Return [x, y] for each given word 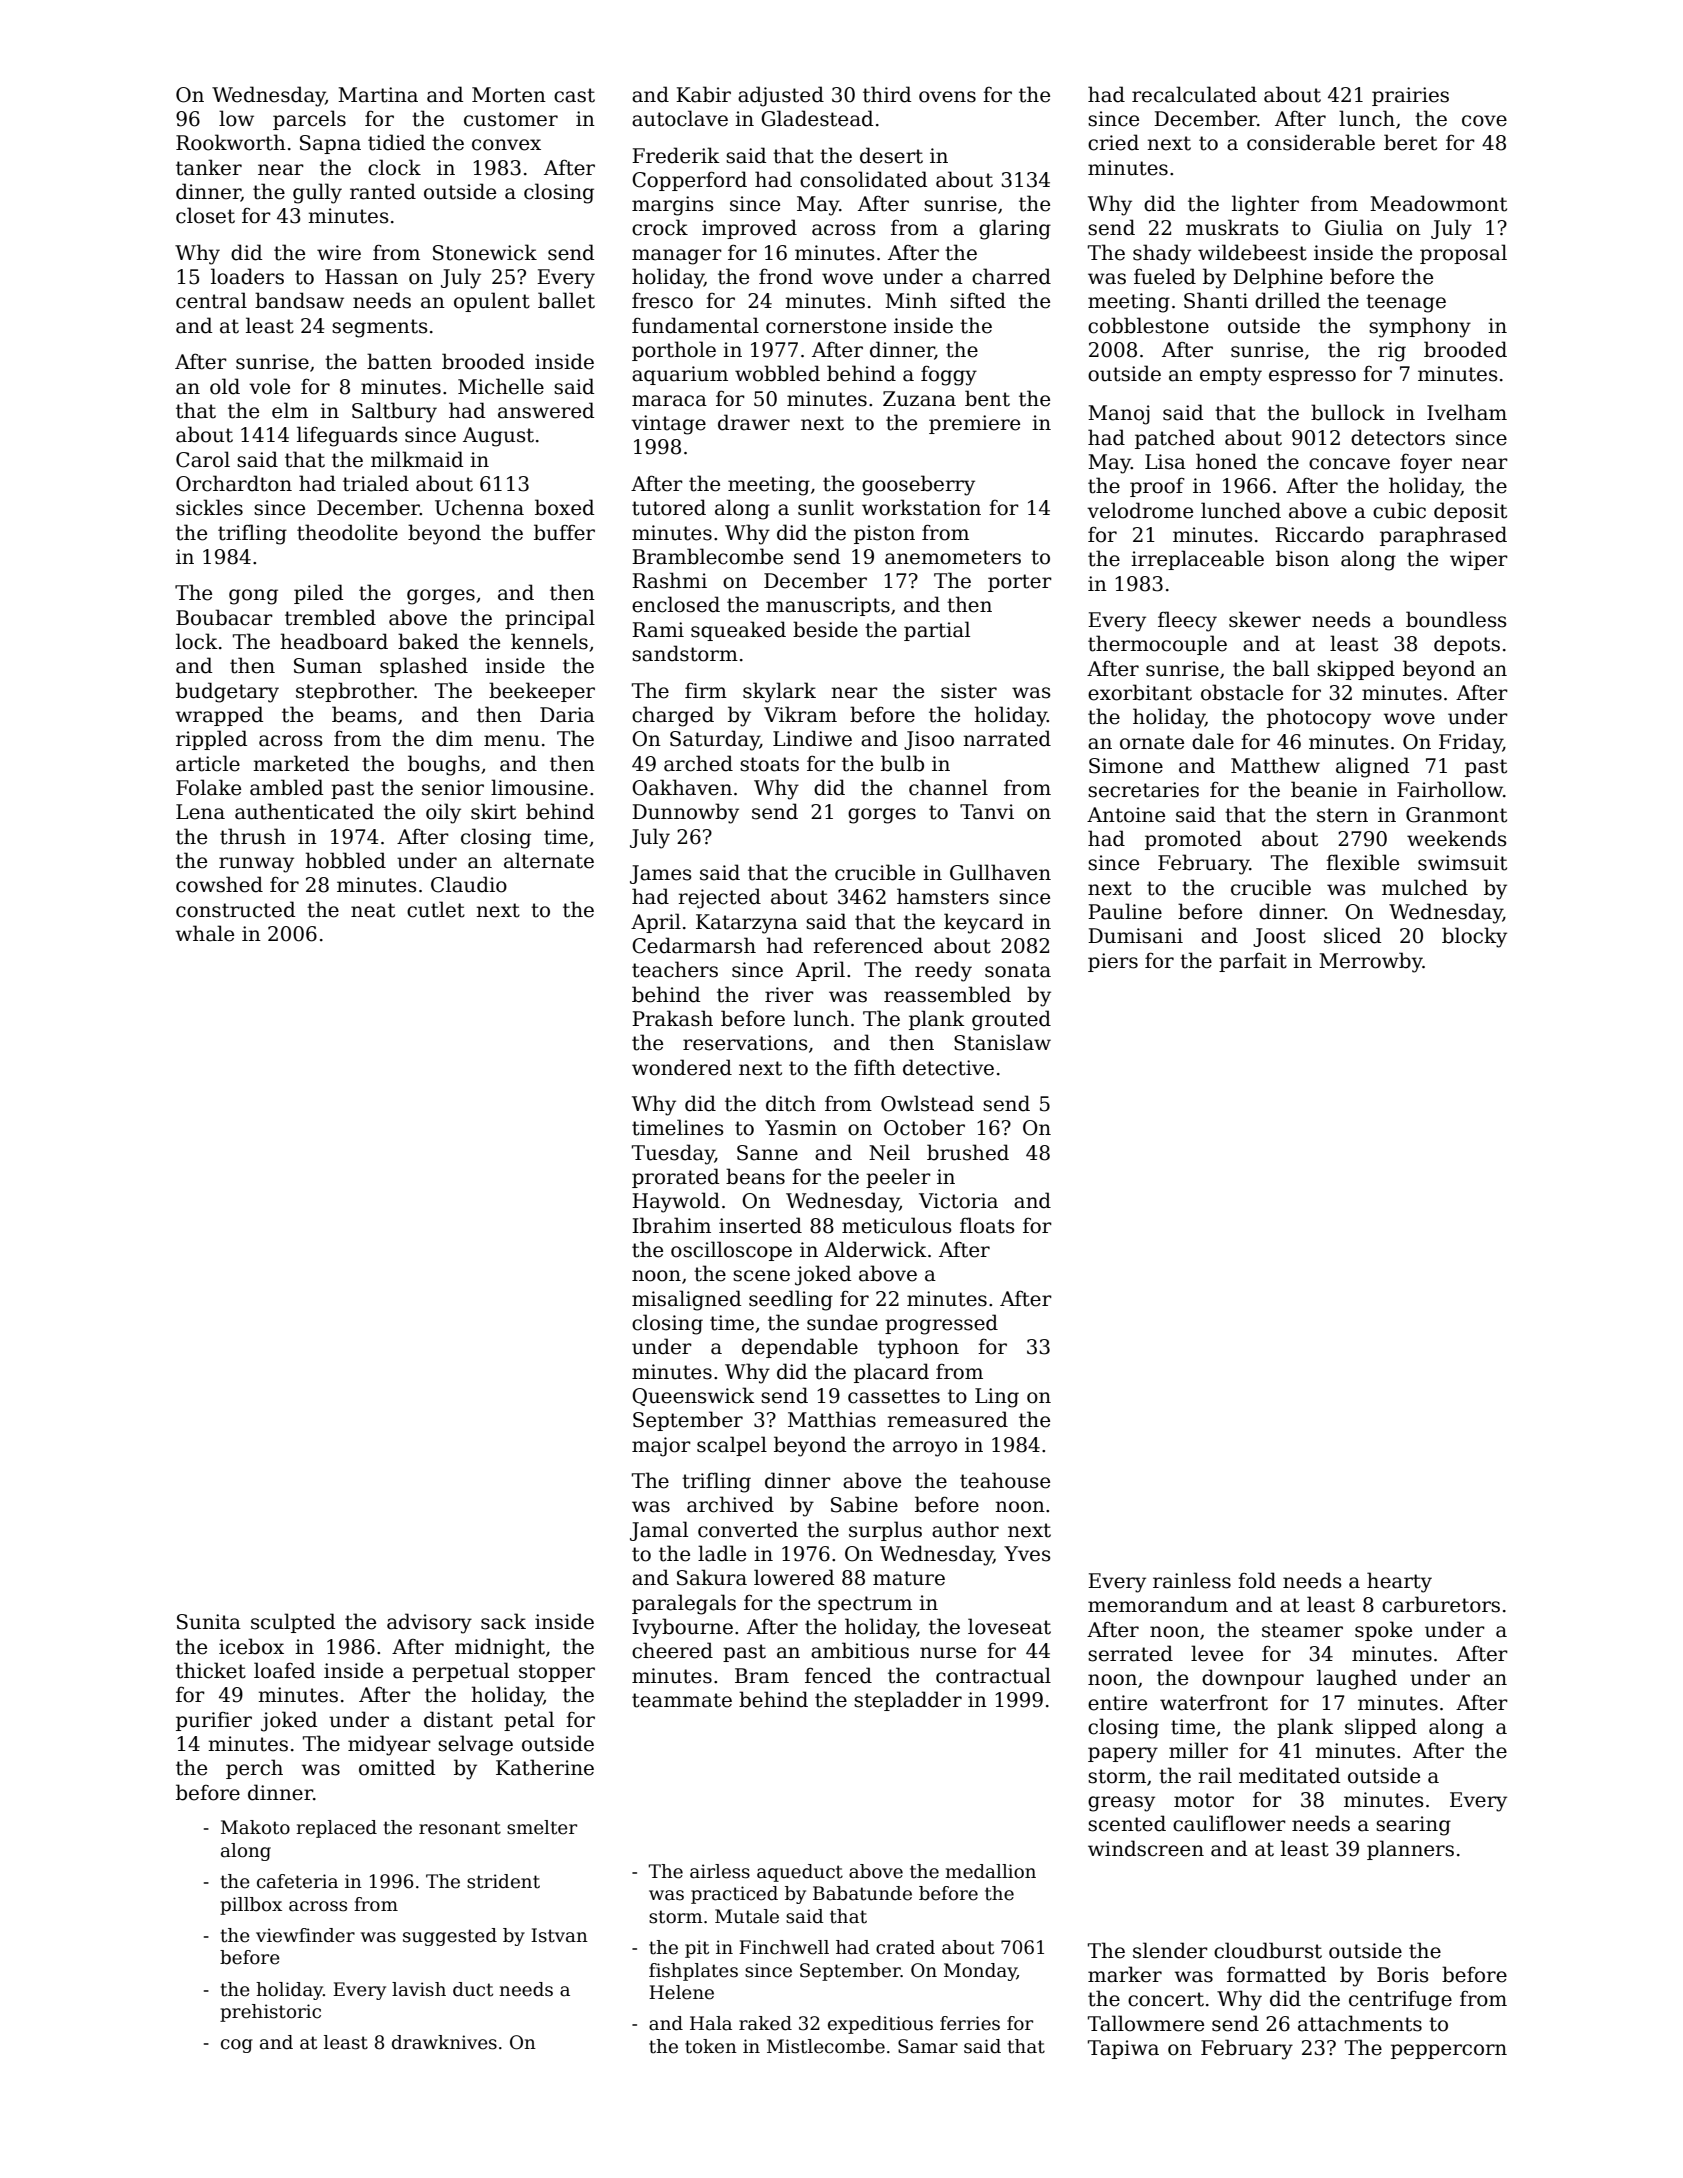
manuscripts [828, 606]
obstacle [1242, 692]
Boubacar [224, 617]
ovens [947, 97]
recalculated [1194, 94]
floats [987, 1225]
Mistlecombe [826, 2046]
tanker [209, 167]
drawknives [444, 2042]
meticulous [897, 1225]
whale [204, 933]
